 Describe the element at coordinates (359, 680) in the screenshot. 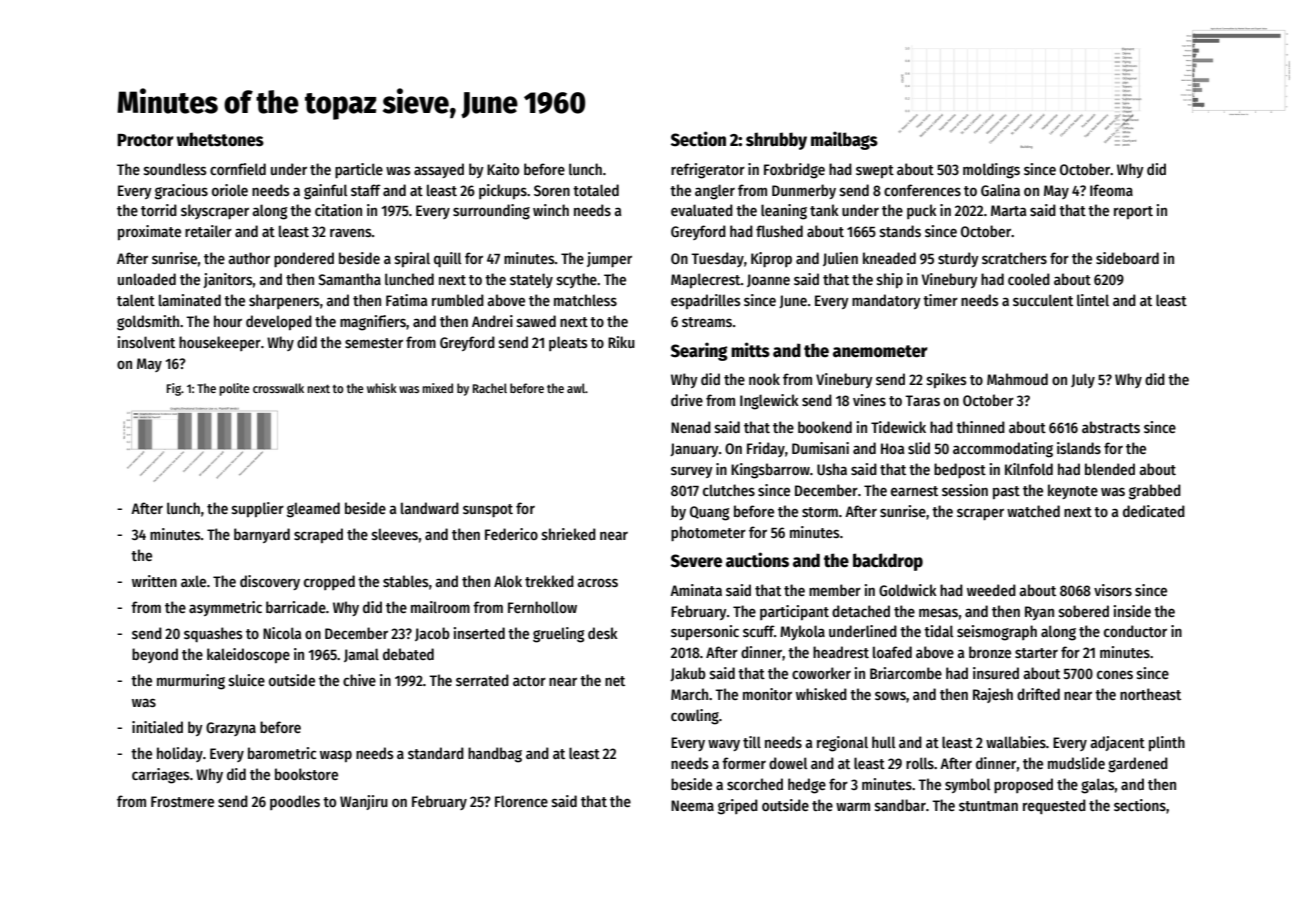

I see `chive` at that location.
